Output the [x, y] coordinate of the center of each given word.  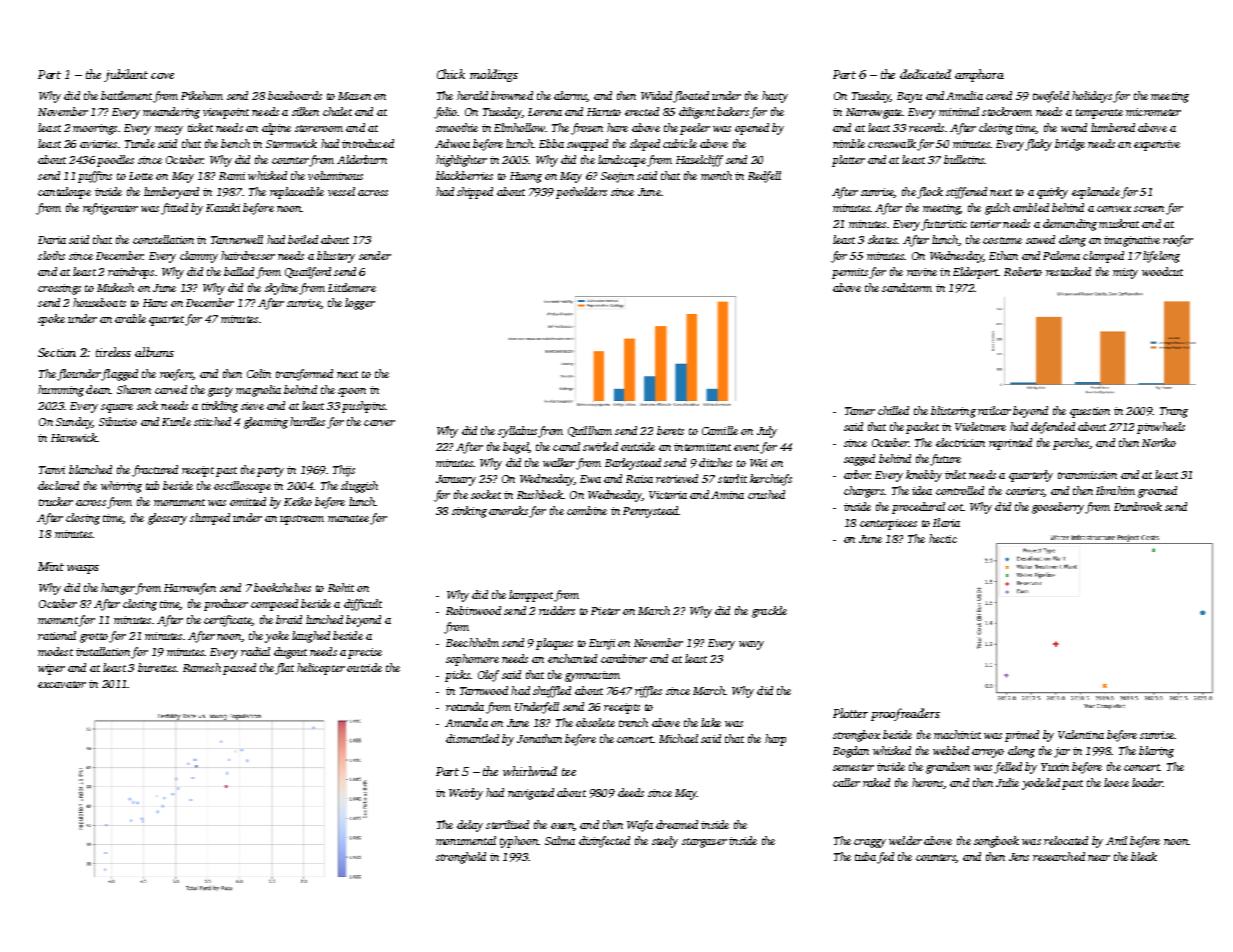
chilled [893, 410]
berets [670, 430]
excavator [62, 684]
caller [846, 782]
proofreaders [905, 714]
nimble [849, 143]
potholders [581, 193]
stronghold [461, 858]
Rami [232, 176]
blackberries [464, 175]
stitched [212, 421]
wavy [751, 645]
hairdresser [248, 255]
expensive [1157, 145]
